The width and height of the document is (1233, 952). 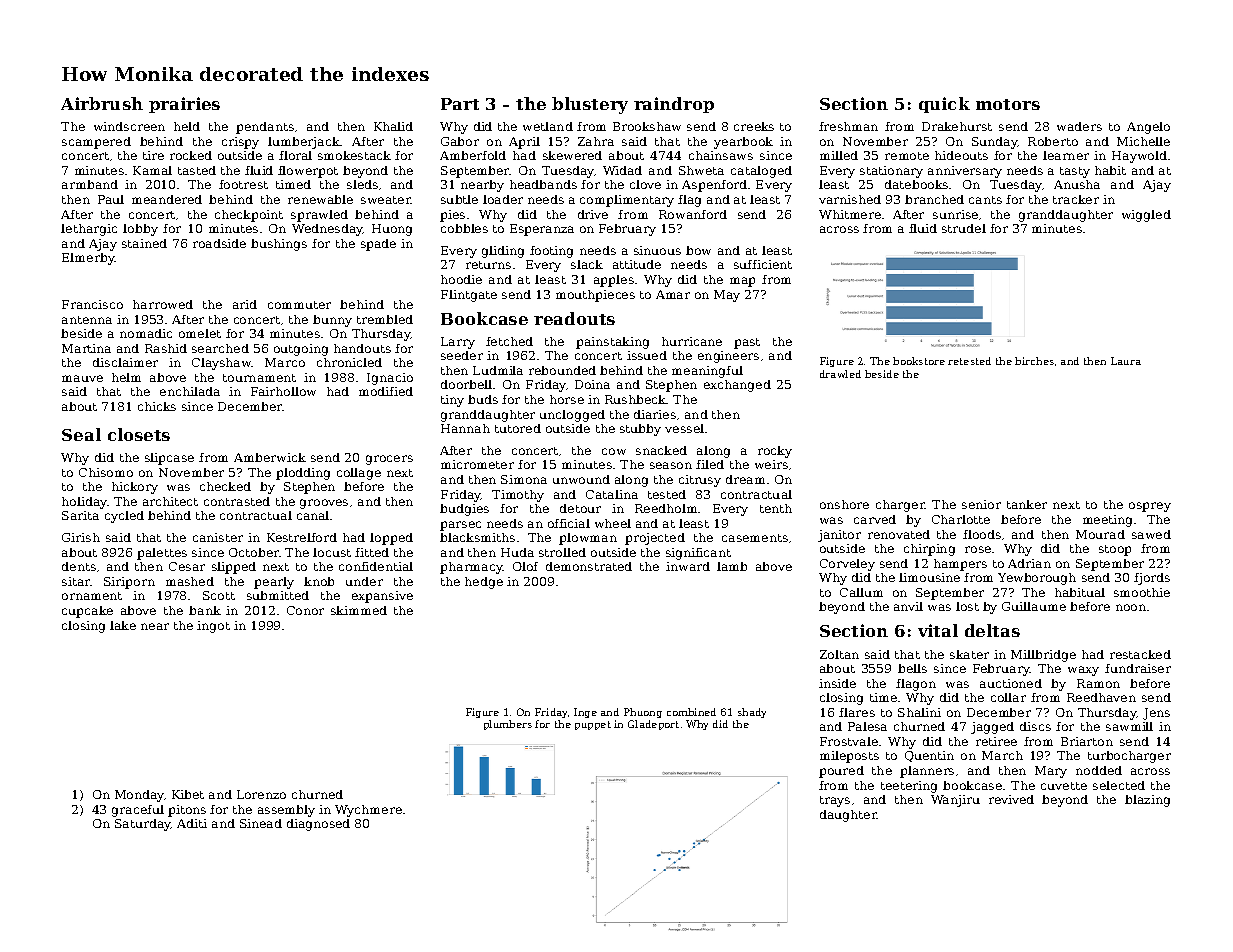 What do you see at coordinates (1119, 785) in the document?
I see `selected` at bounding box center [1119, 785].
